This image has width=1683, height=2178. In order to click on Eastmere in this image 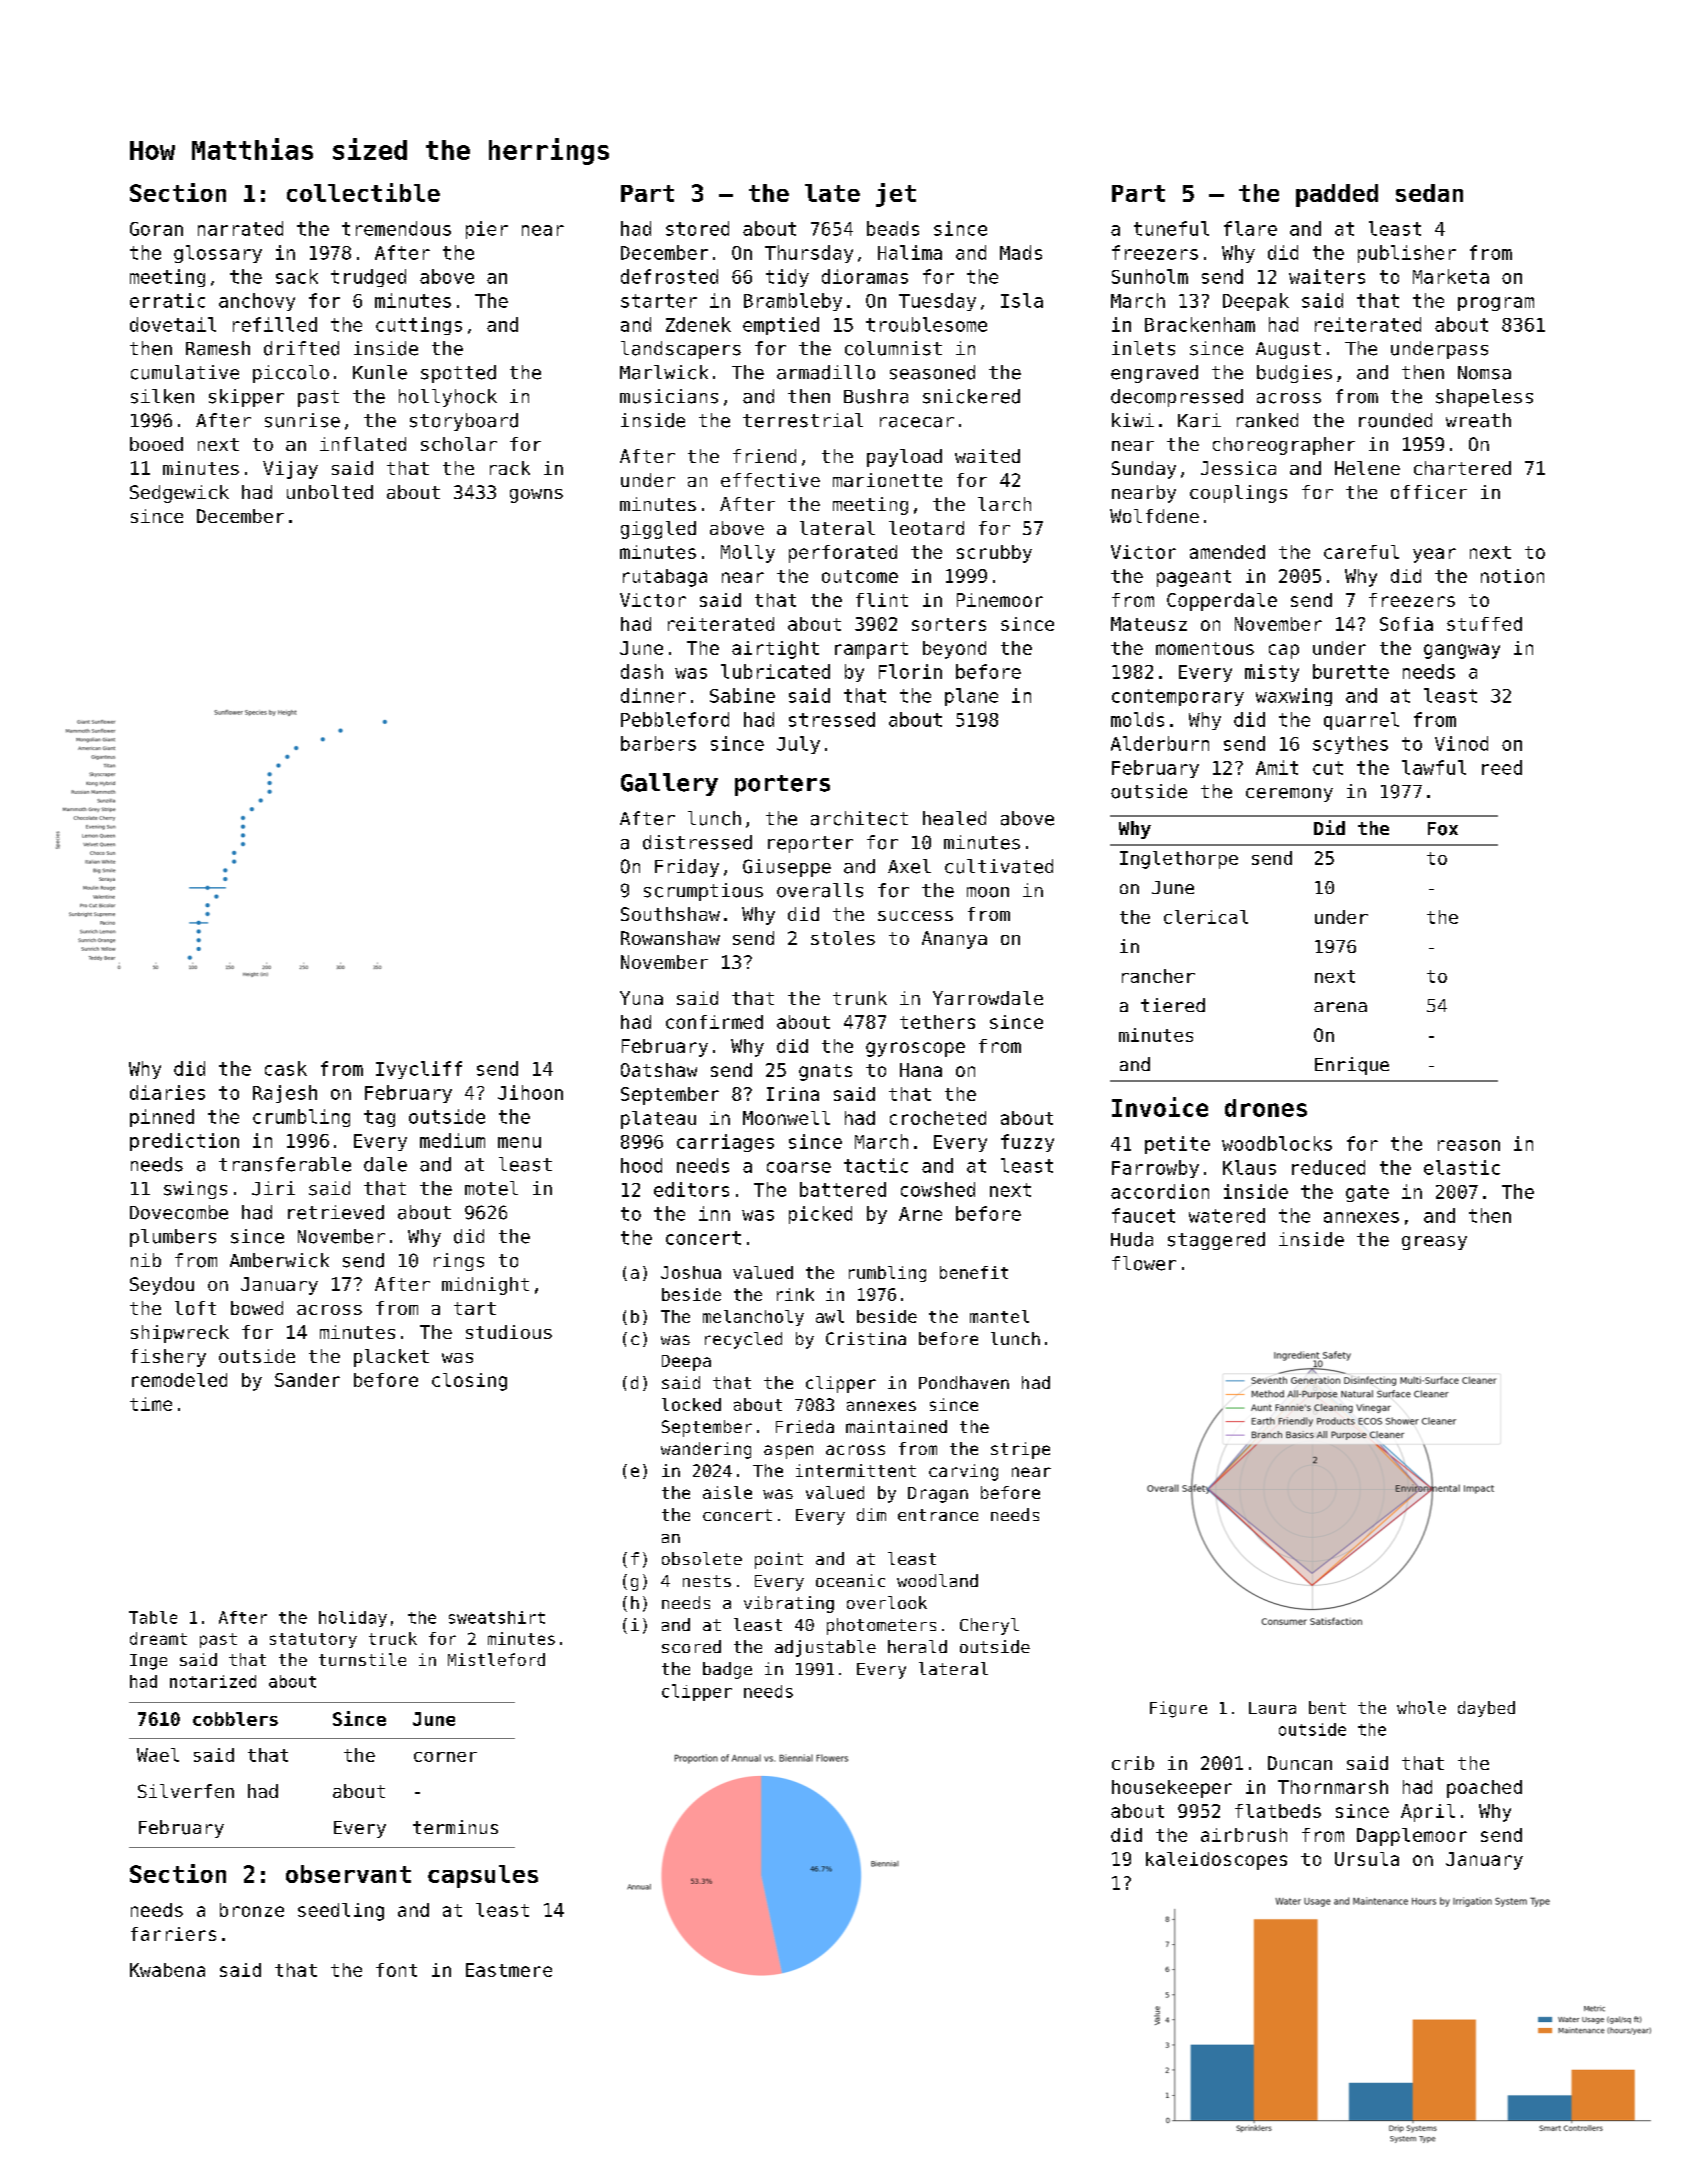, I will do `click(509, 1970)`.
